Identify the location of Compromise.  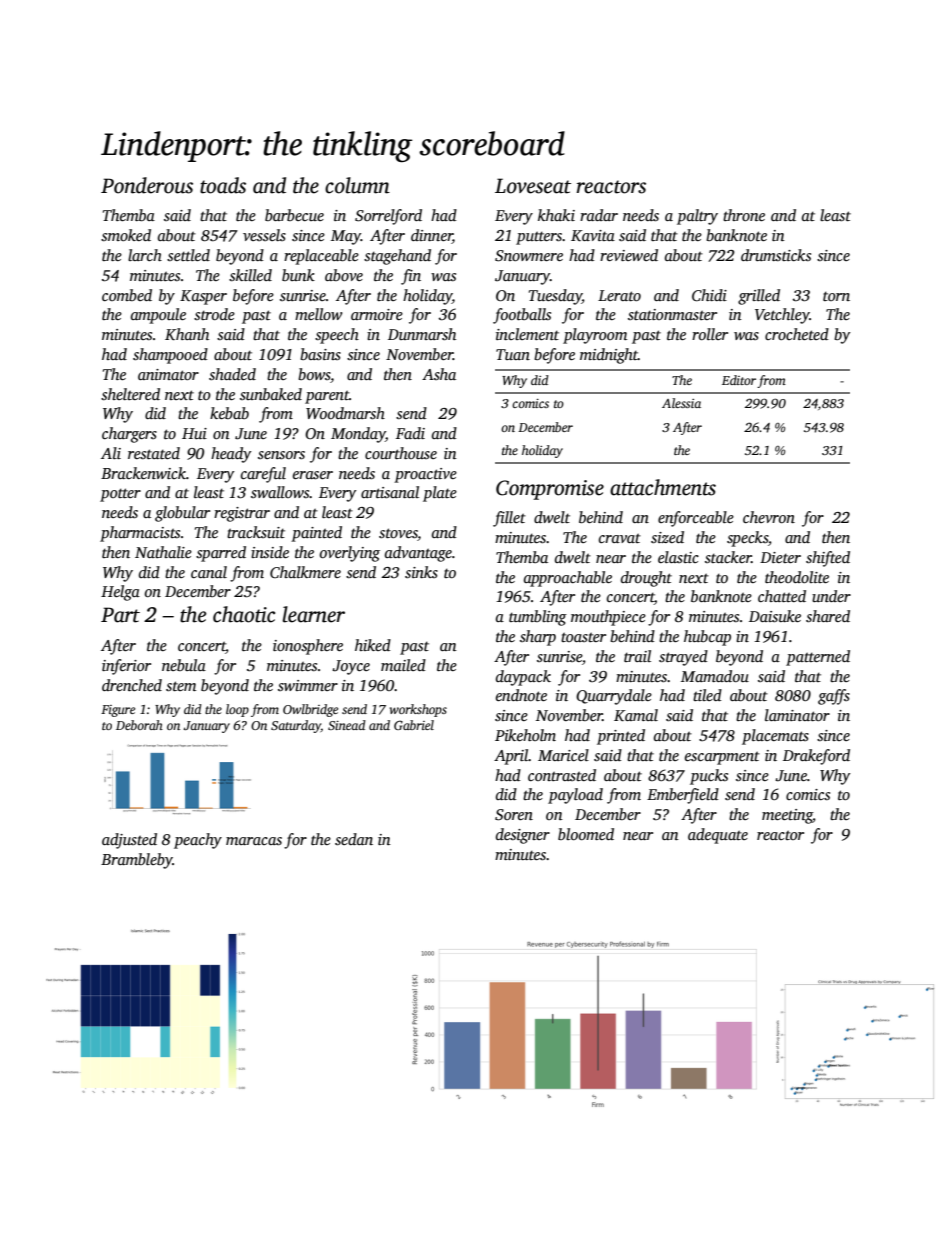
(550, 490).
